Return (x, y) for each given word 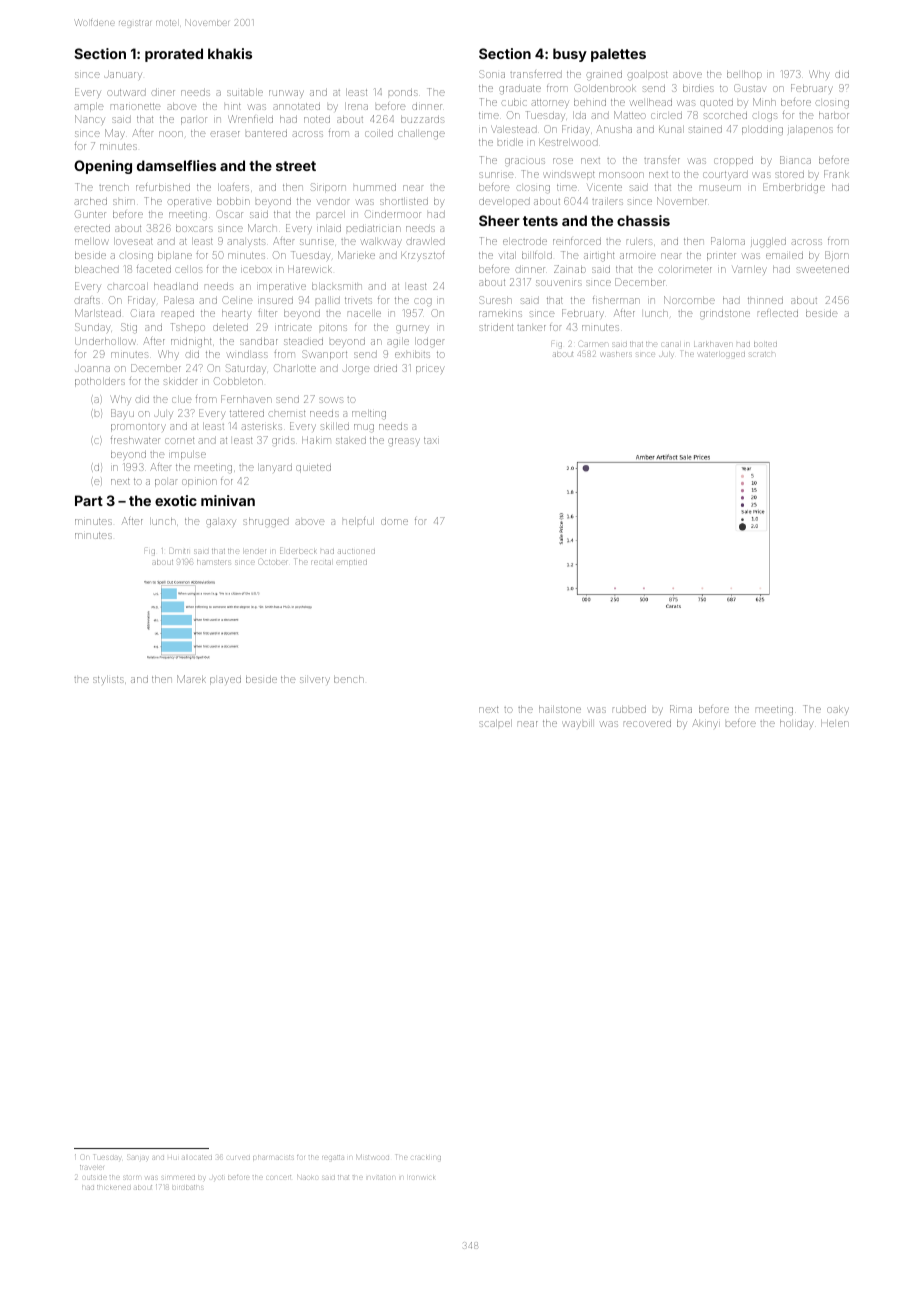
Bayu (122, 414)
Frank (836, 174)
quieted (313, 468)
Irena (356, 106)
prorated (174, 55)
